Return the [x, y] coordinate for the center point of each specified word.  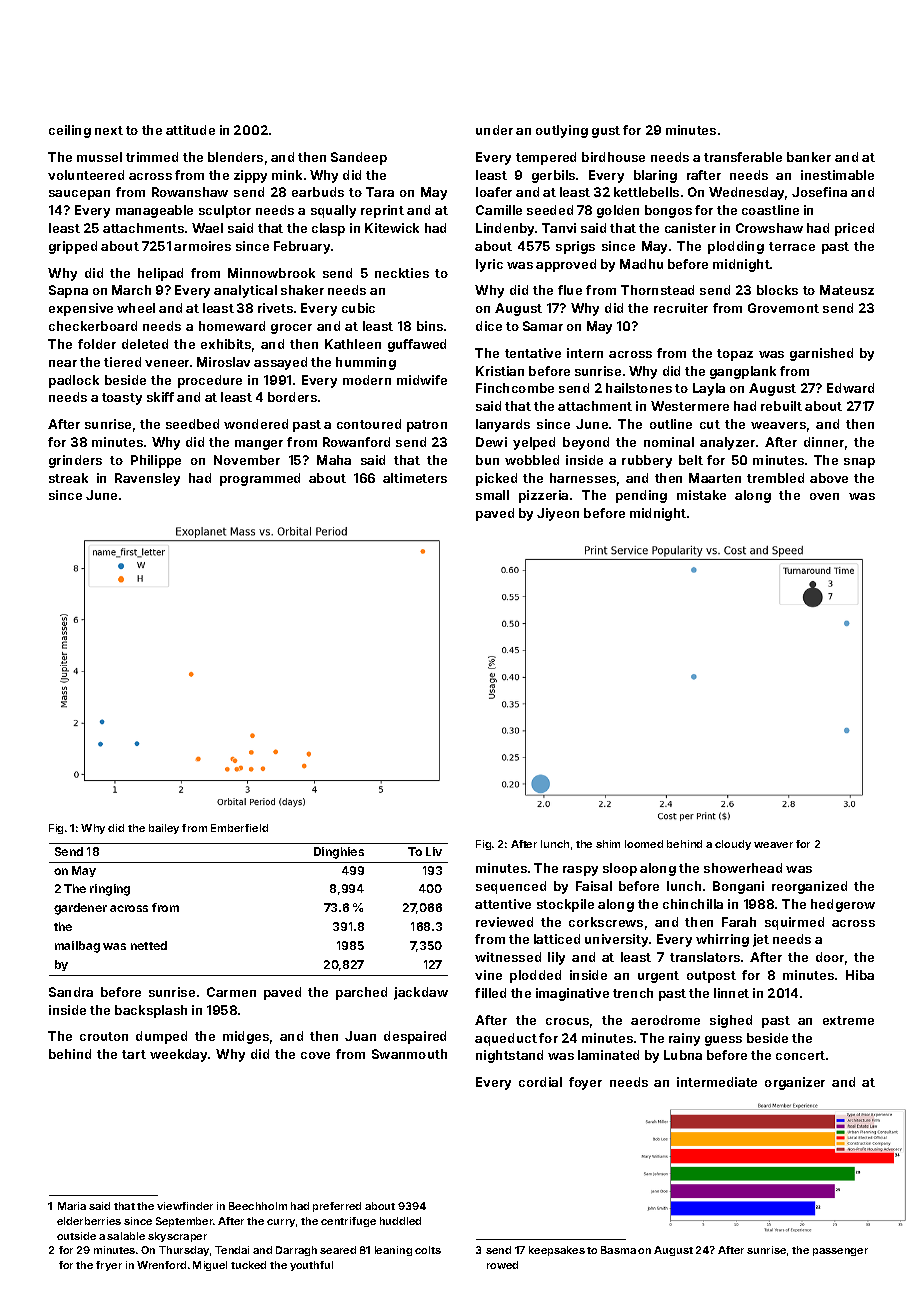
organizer [795, 1083]
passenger [840, 1252]
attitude [190, 130]
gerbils [553, 176]
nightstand [509, 1056]
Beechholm [258, 1206]
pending [641, 496]
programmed [260, 479]
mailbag [77, 947]
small [492, 495]
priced [854, 229]
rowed [502, 1265]
